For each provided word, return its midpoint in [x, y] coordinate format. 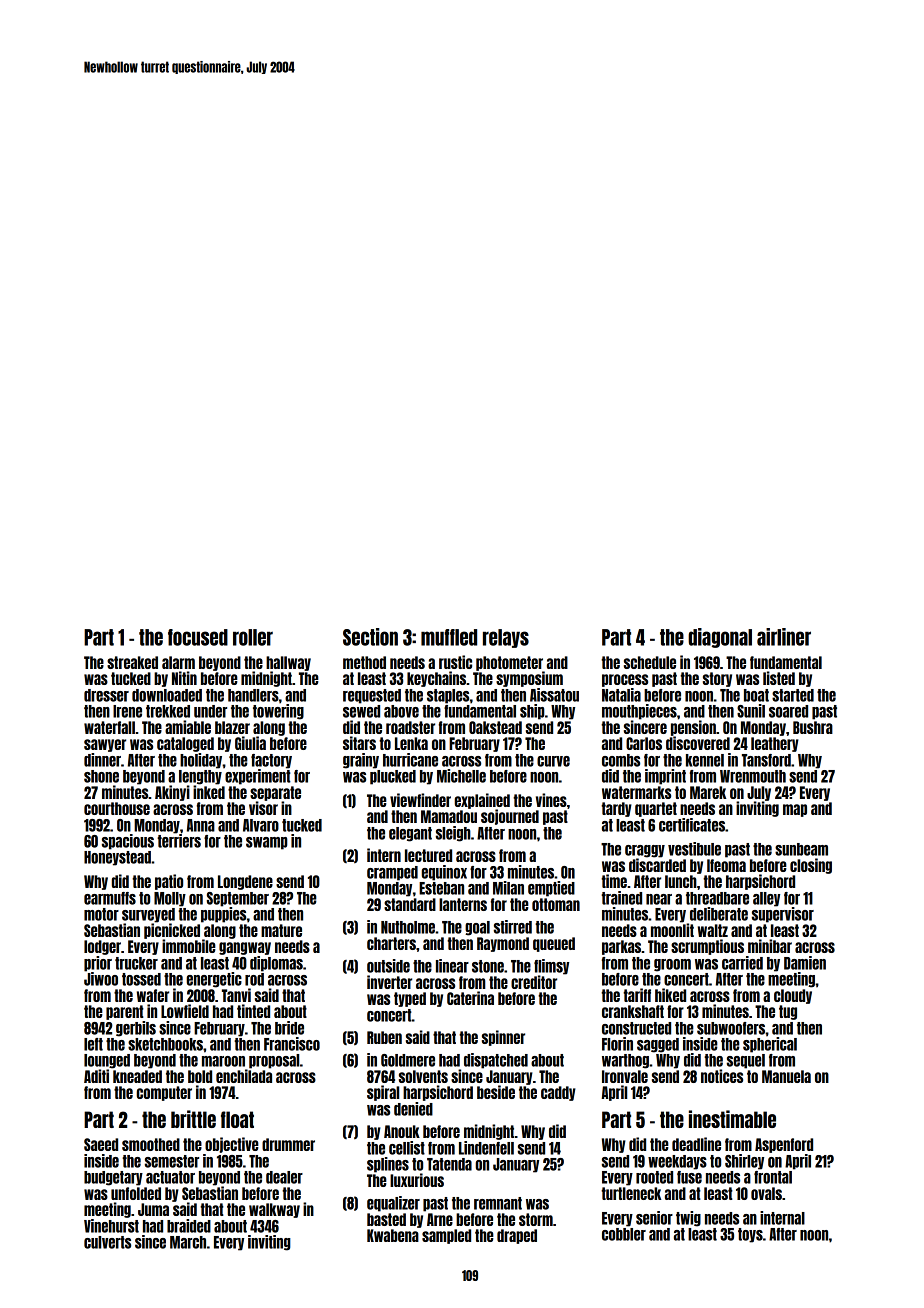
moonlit [672, 930]
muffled [449, 637]
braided [189, 1226]
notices [722, 1076]
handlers [253, 695]
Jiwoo [101, 979]
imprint [665, 777]
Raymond [503, 944]
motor [101, 914]
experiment [258, 777]
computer [164, 1093]
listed [779, 678]
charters [391, 943]
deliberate [719, 914]
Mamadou [449, 816]
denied [413, 1109]
